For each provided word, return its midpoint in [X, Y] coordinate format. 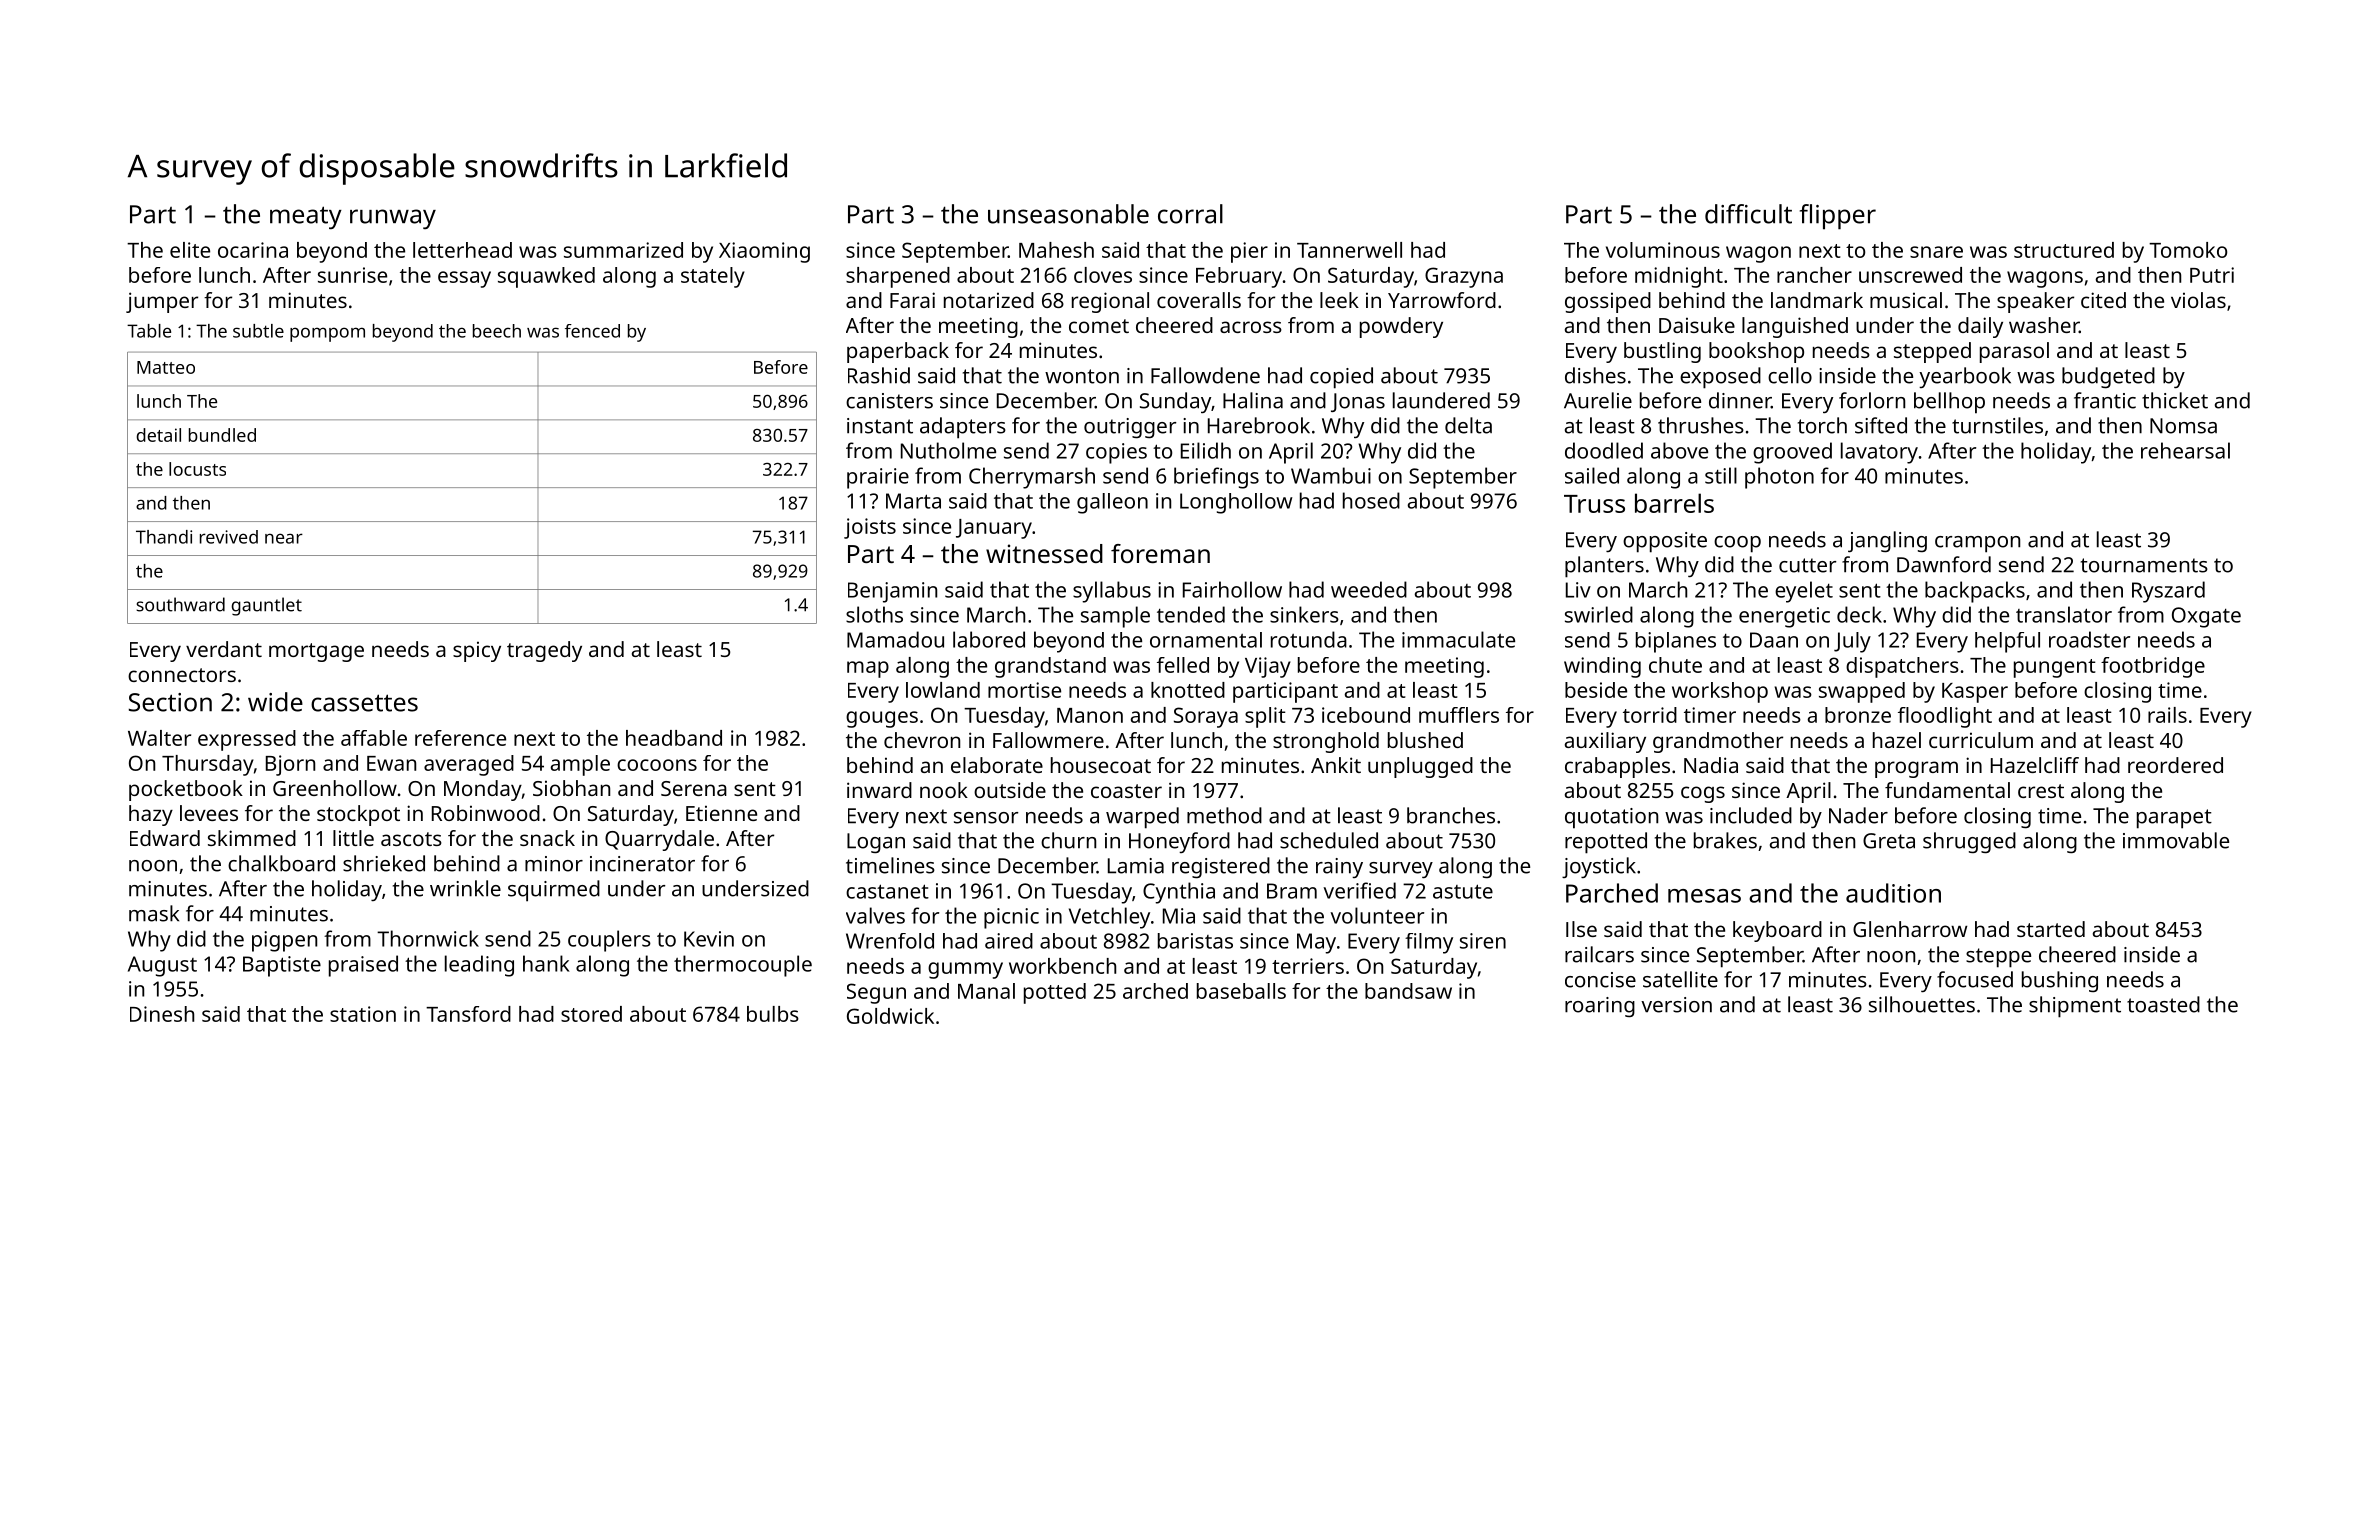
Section [170, 702]
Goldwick [890, 1016]
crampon [1977, 544]
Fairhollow [1232, 589]
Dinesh [162, 1014]
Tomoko [2188, 250]
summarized [623, 250]
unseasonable [1068, 214]
